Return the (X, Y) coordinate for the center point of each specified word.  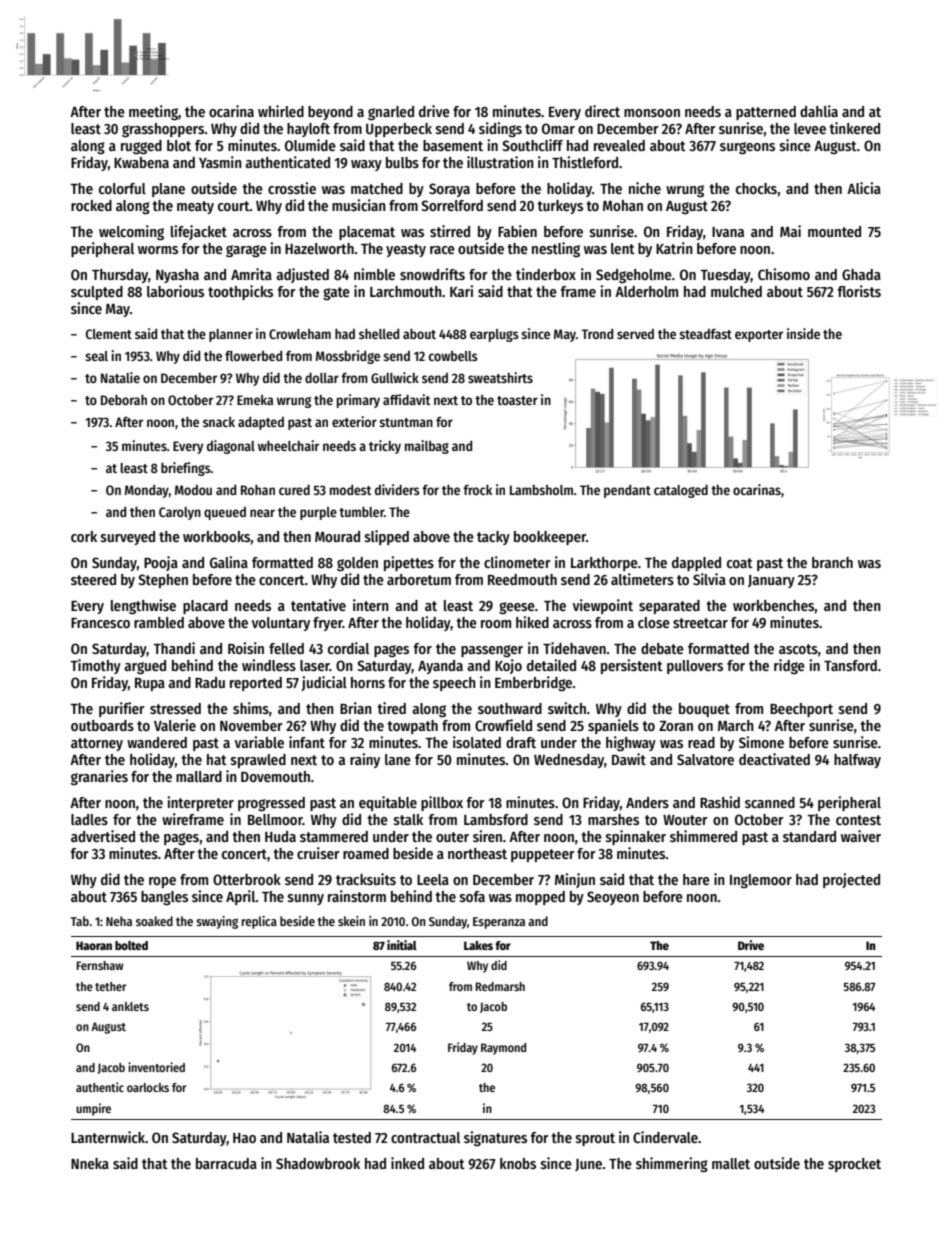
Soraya (449, 190)
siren (487, 836)
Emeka (255, 400)
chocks (756, 188)
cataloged (681, 491)
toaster (517, 400)
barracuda (226, 1163)
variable (259, 742)
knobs (518, 1163)
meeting (154, 112)
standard (809, 836)
